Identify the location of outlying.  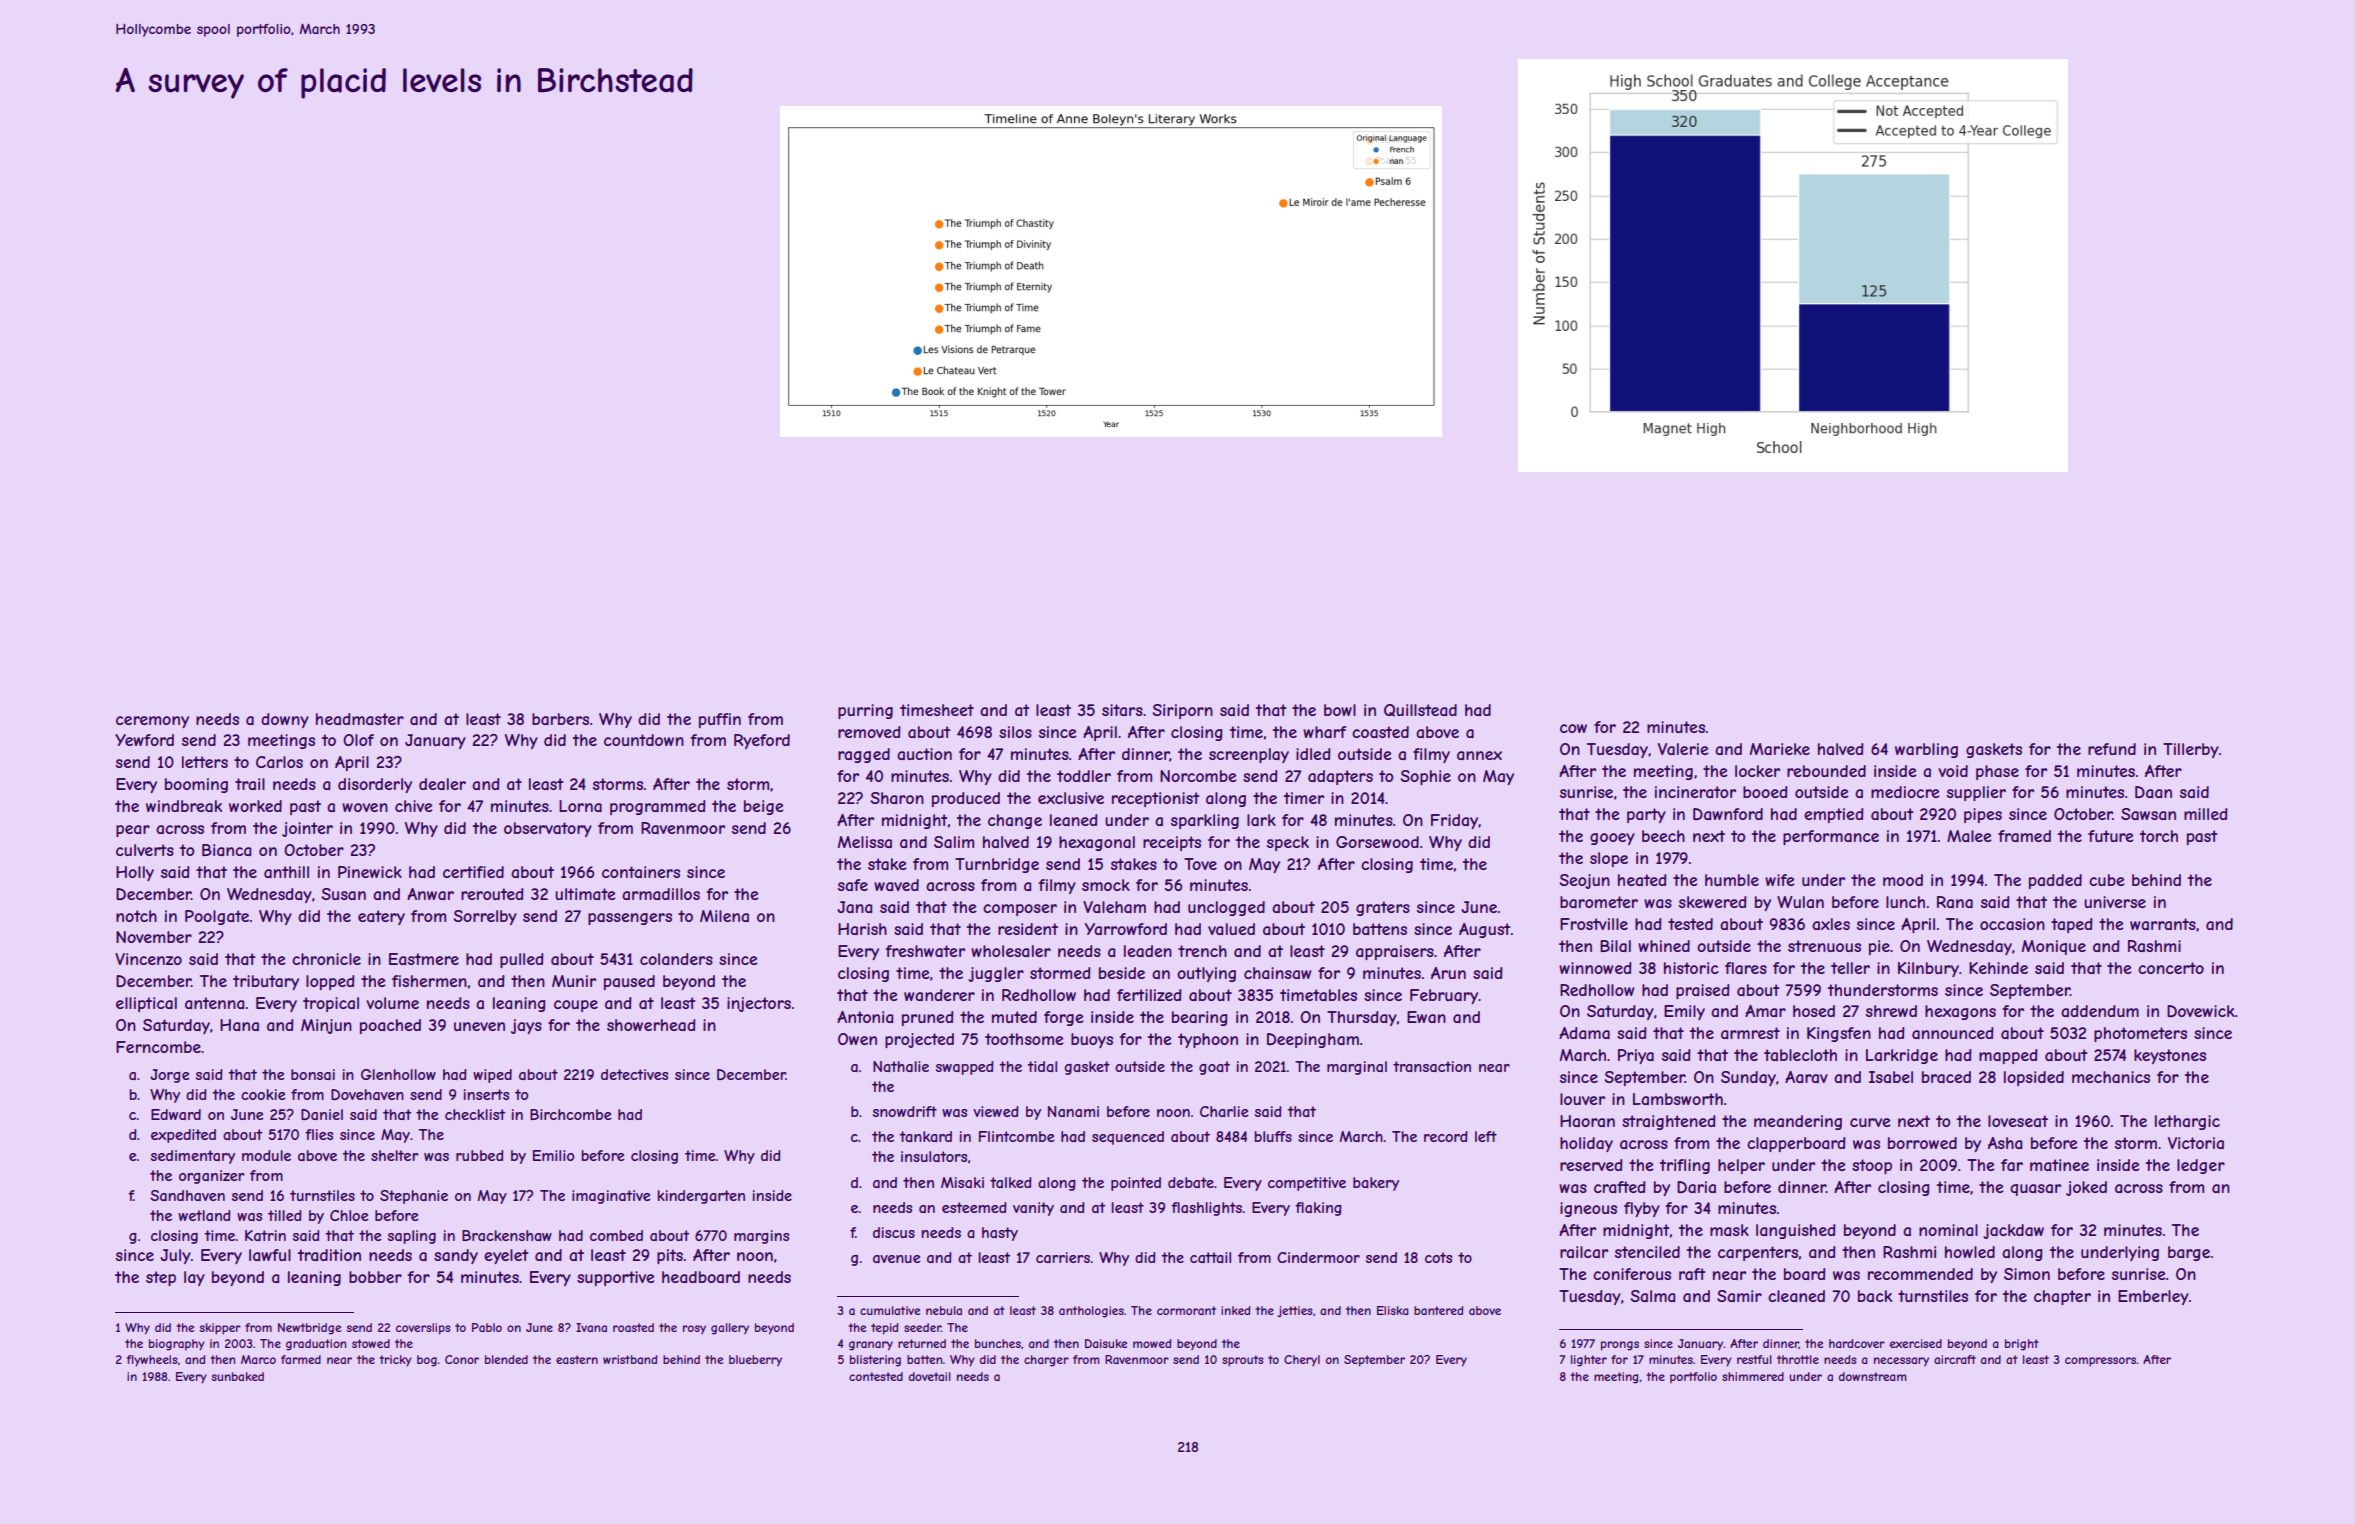
(1206, 974).
